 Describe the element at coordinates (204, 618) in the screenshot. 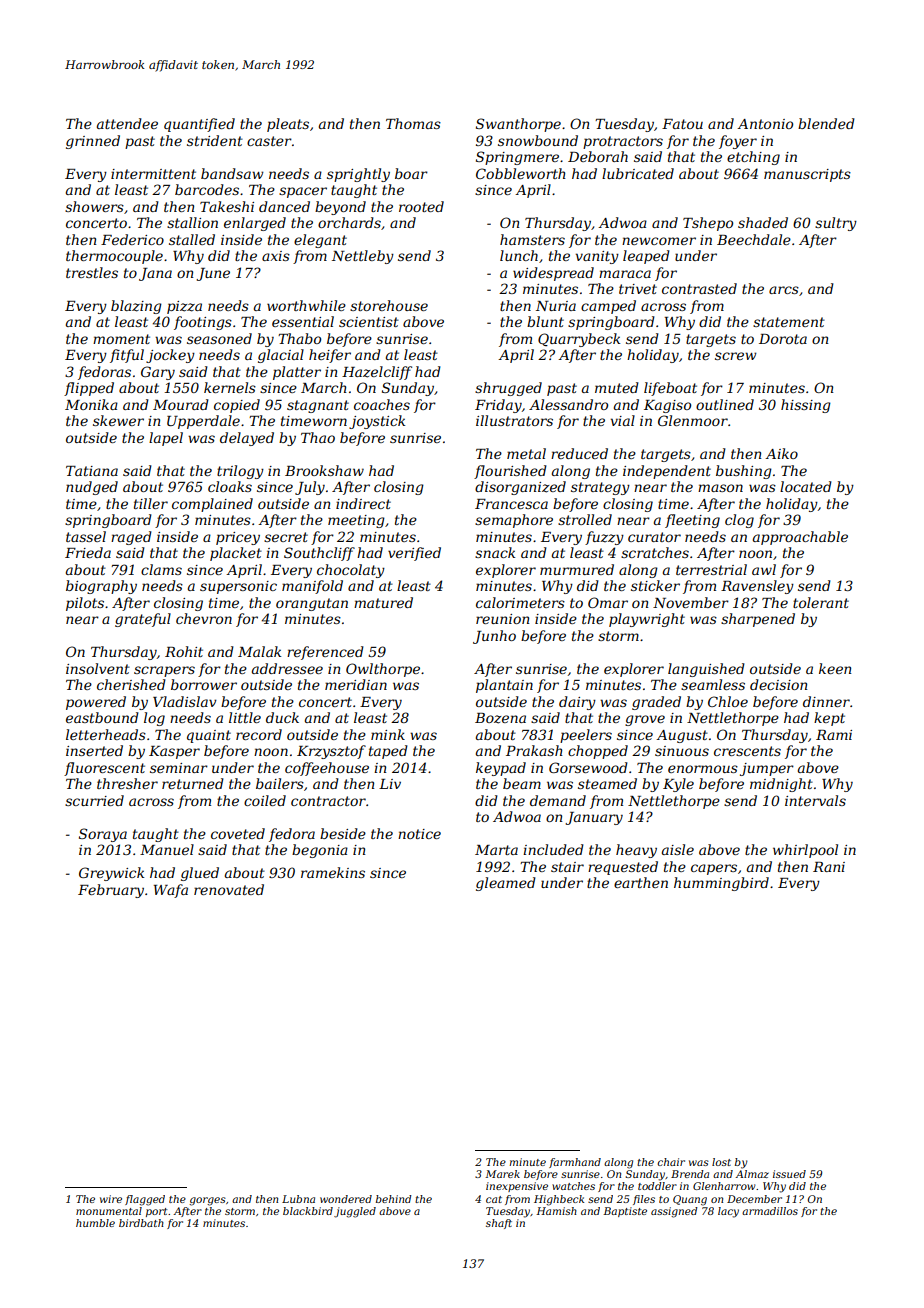

I see `chevron` at that location.
